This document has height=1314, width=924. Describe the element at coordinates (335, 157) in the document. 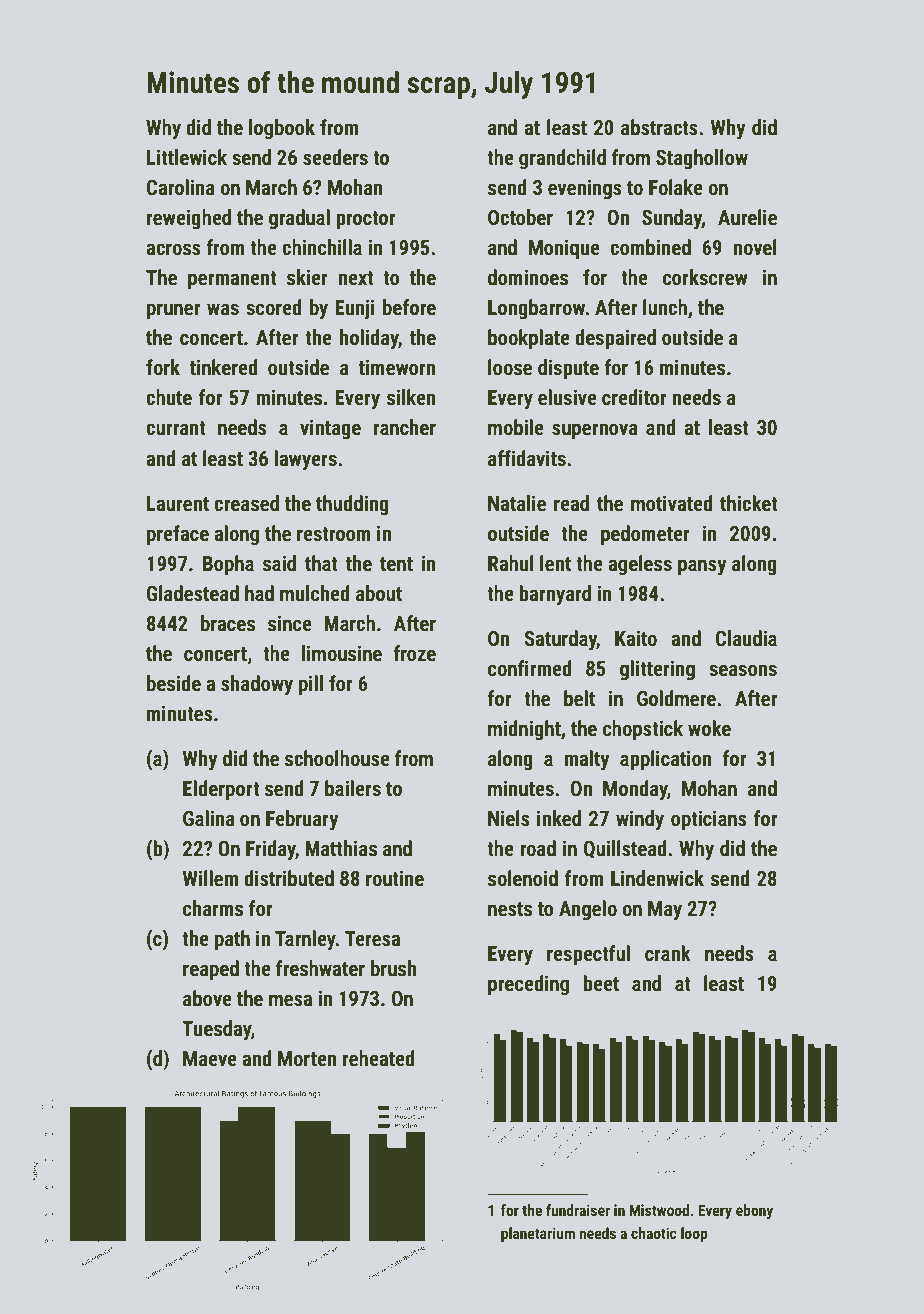

I see `seeders` at that location.
